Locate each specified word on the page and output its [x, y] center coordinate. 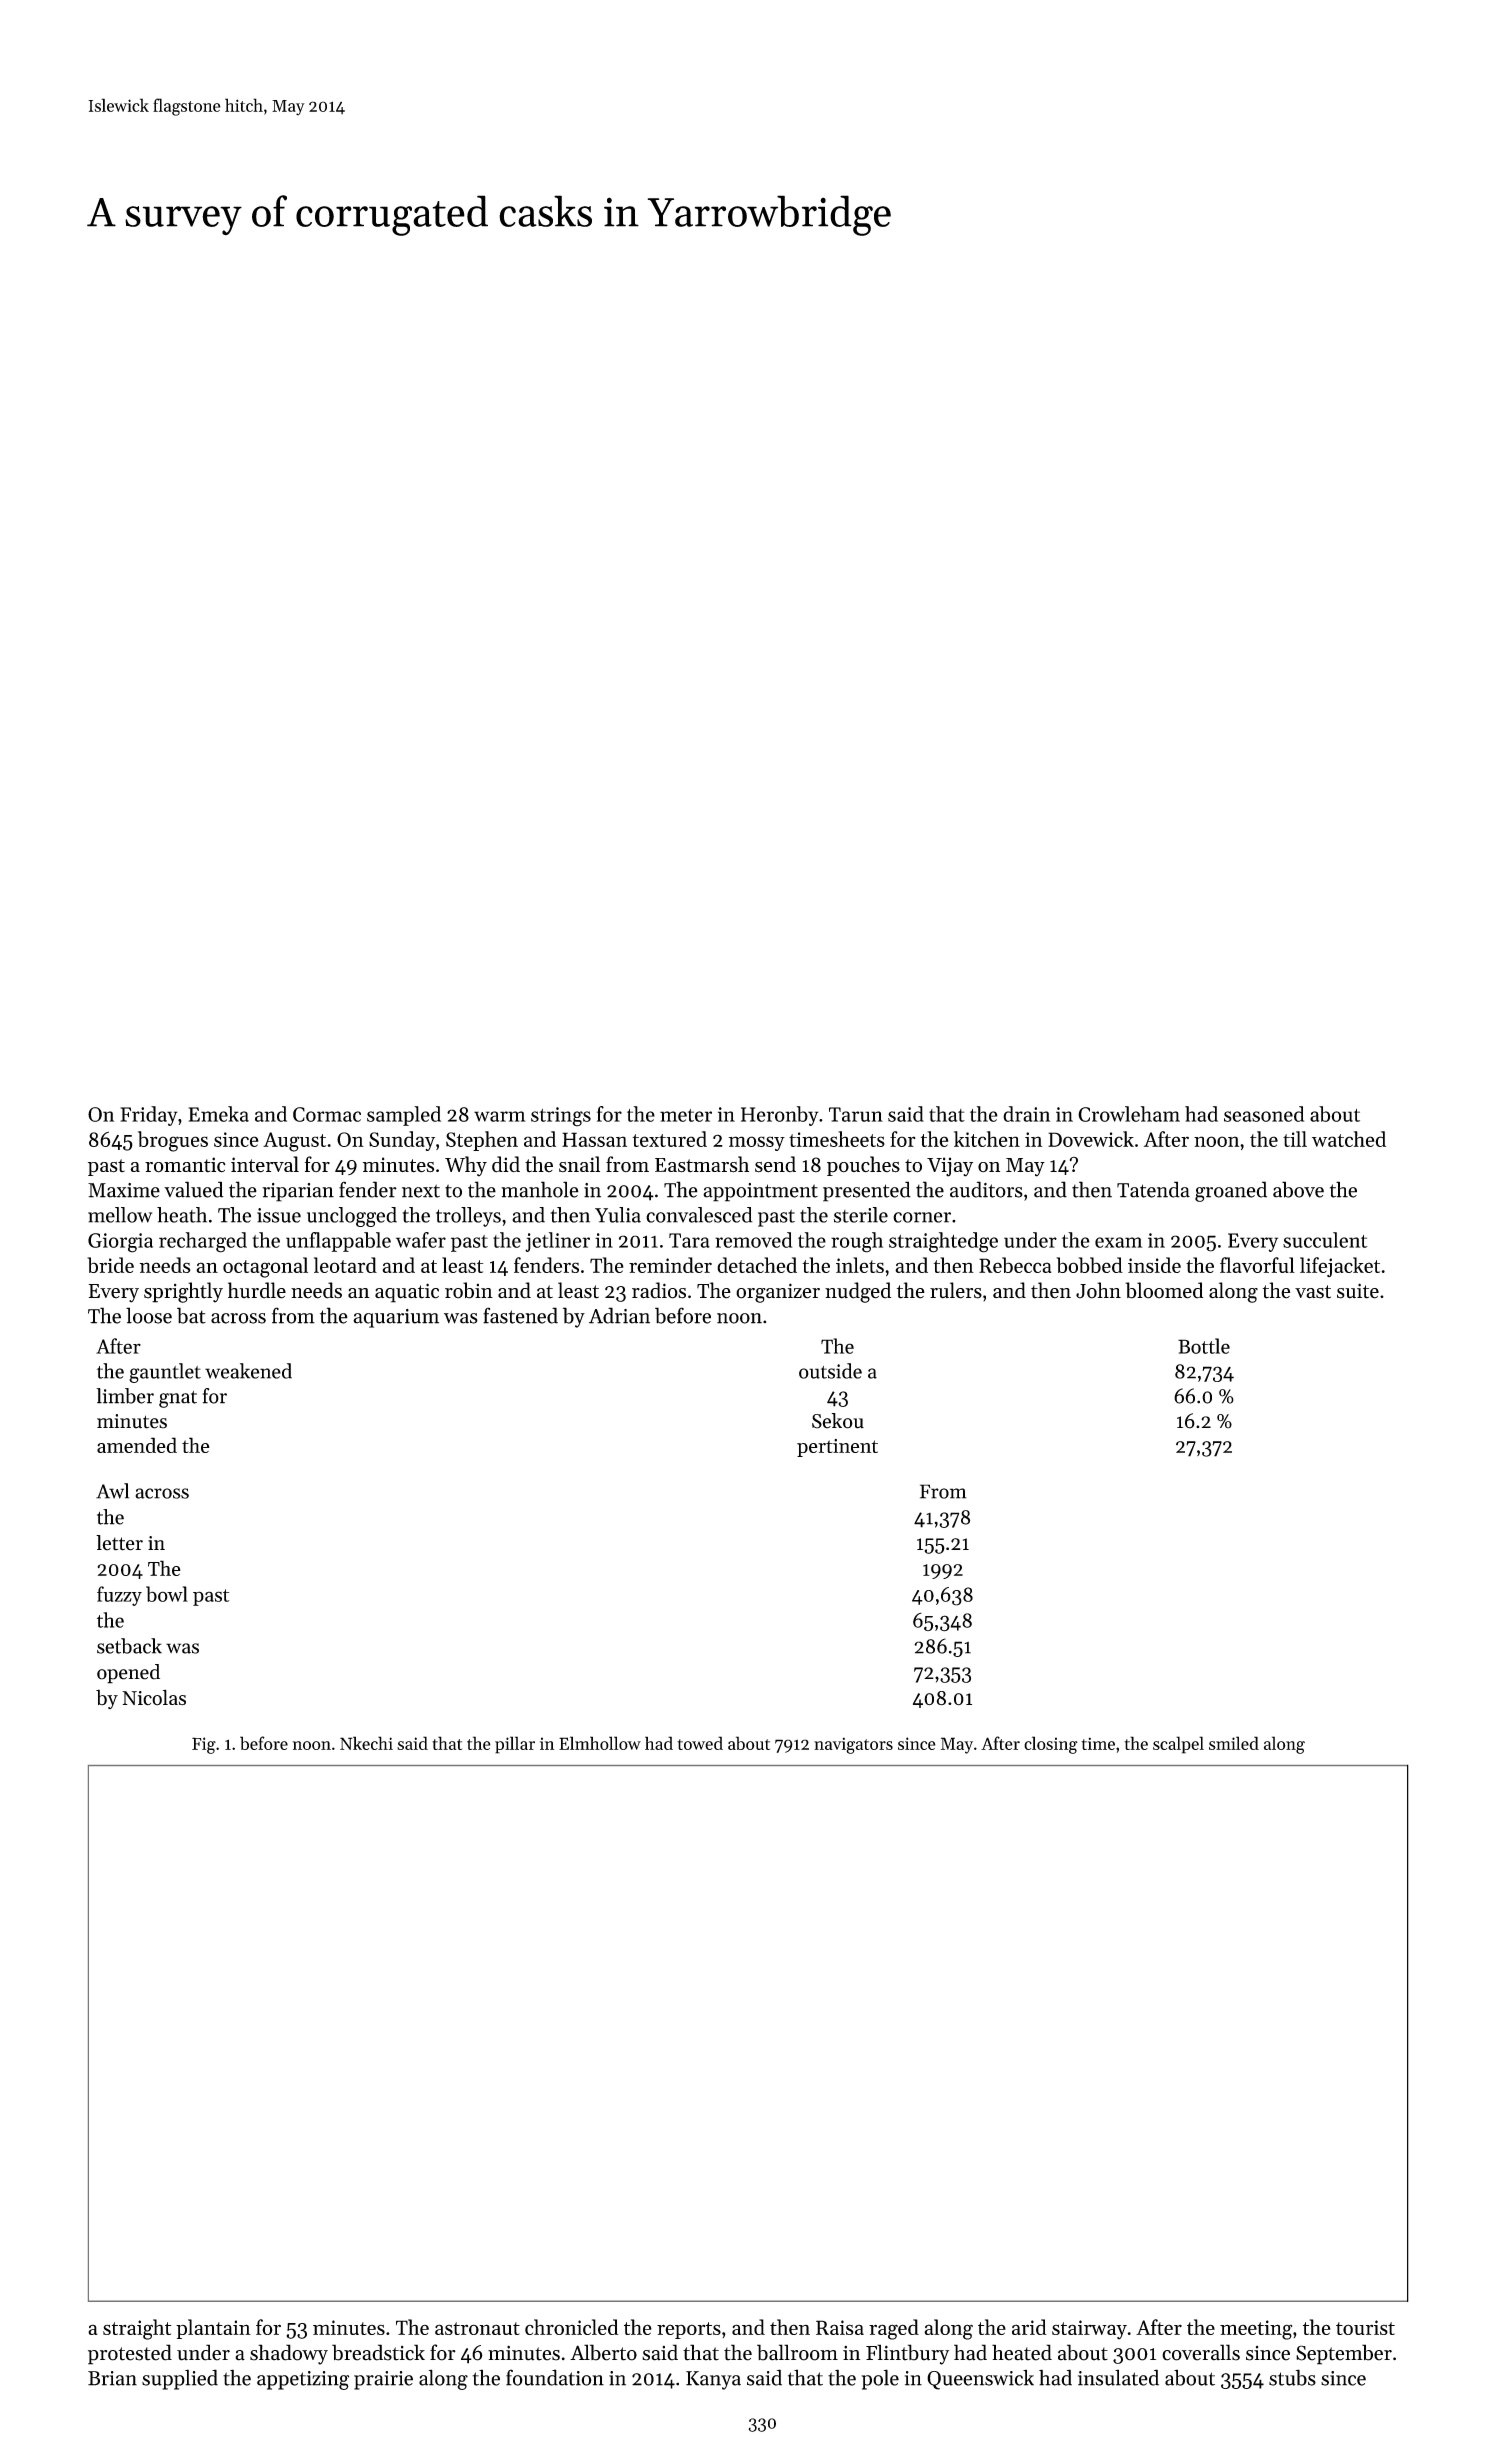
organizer [778, 1293]
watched [1349, 1139]
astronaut [477, 2328]
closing [1051, 1745]
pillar [515, 1745]
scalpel [1178, 1745]
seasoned [1264, 1114]
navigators [853, 1745]
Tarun [856, 1114]
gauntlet [165, 1373]
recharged [203, 1242]
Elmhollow [600, 1743]
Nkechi [366, 1743]
